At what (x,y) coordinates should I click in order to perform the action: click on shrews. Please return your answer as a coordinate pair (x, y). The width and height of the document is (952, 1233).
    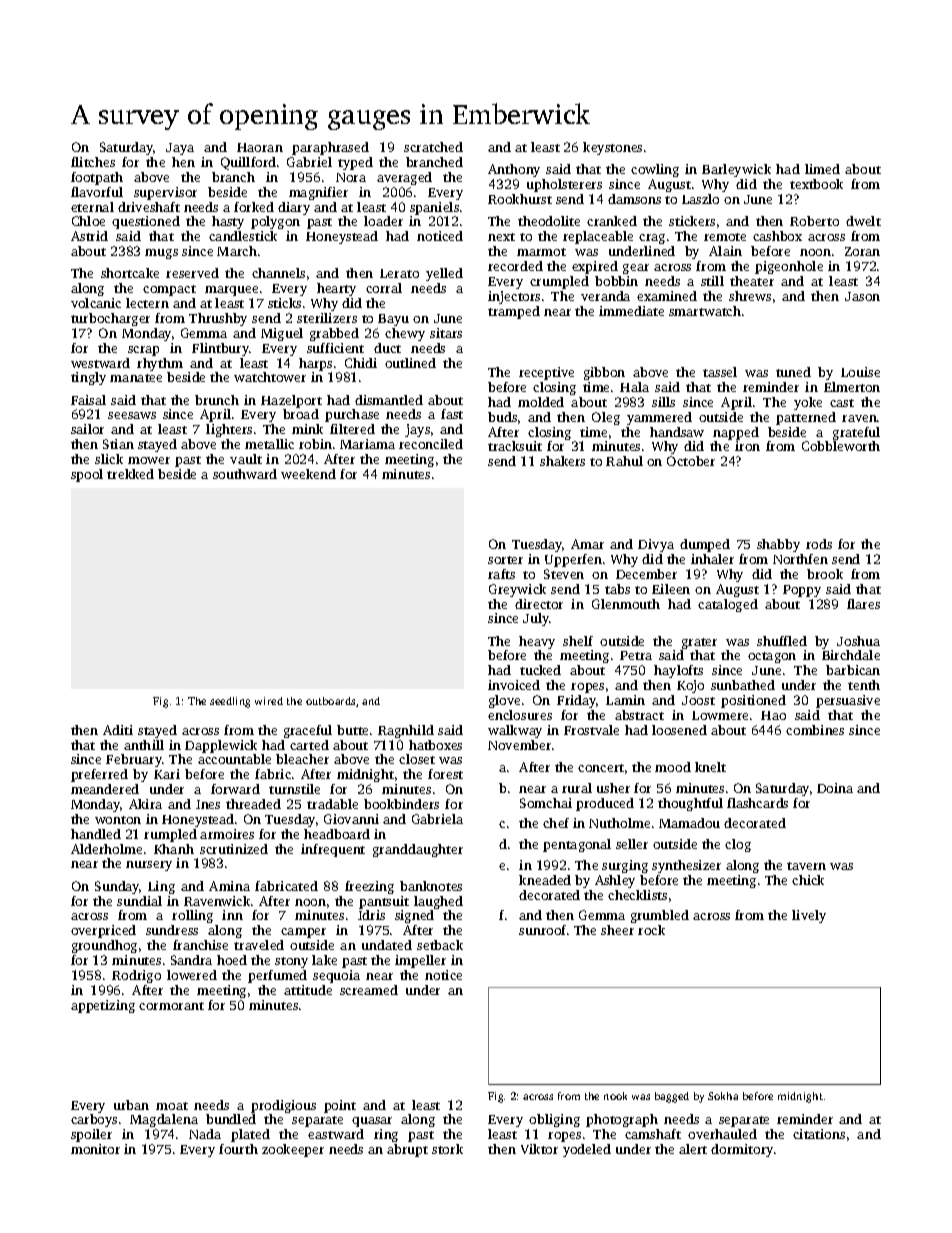
    Looking at the image, I should click on (750, 296).
